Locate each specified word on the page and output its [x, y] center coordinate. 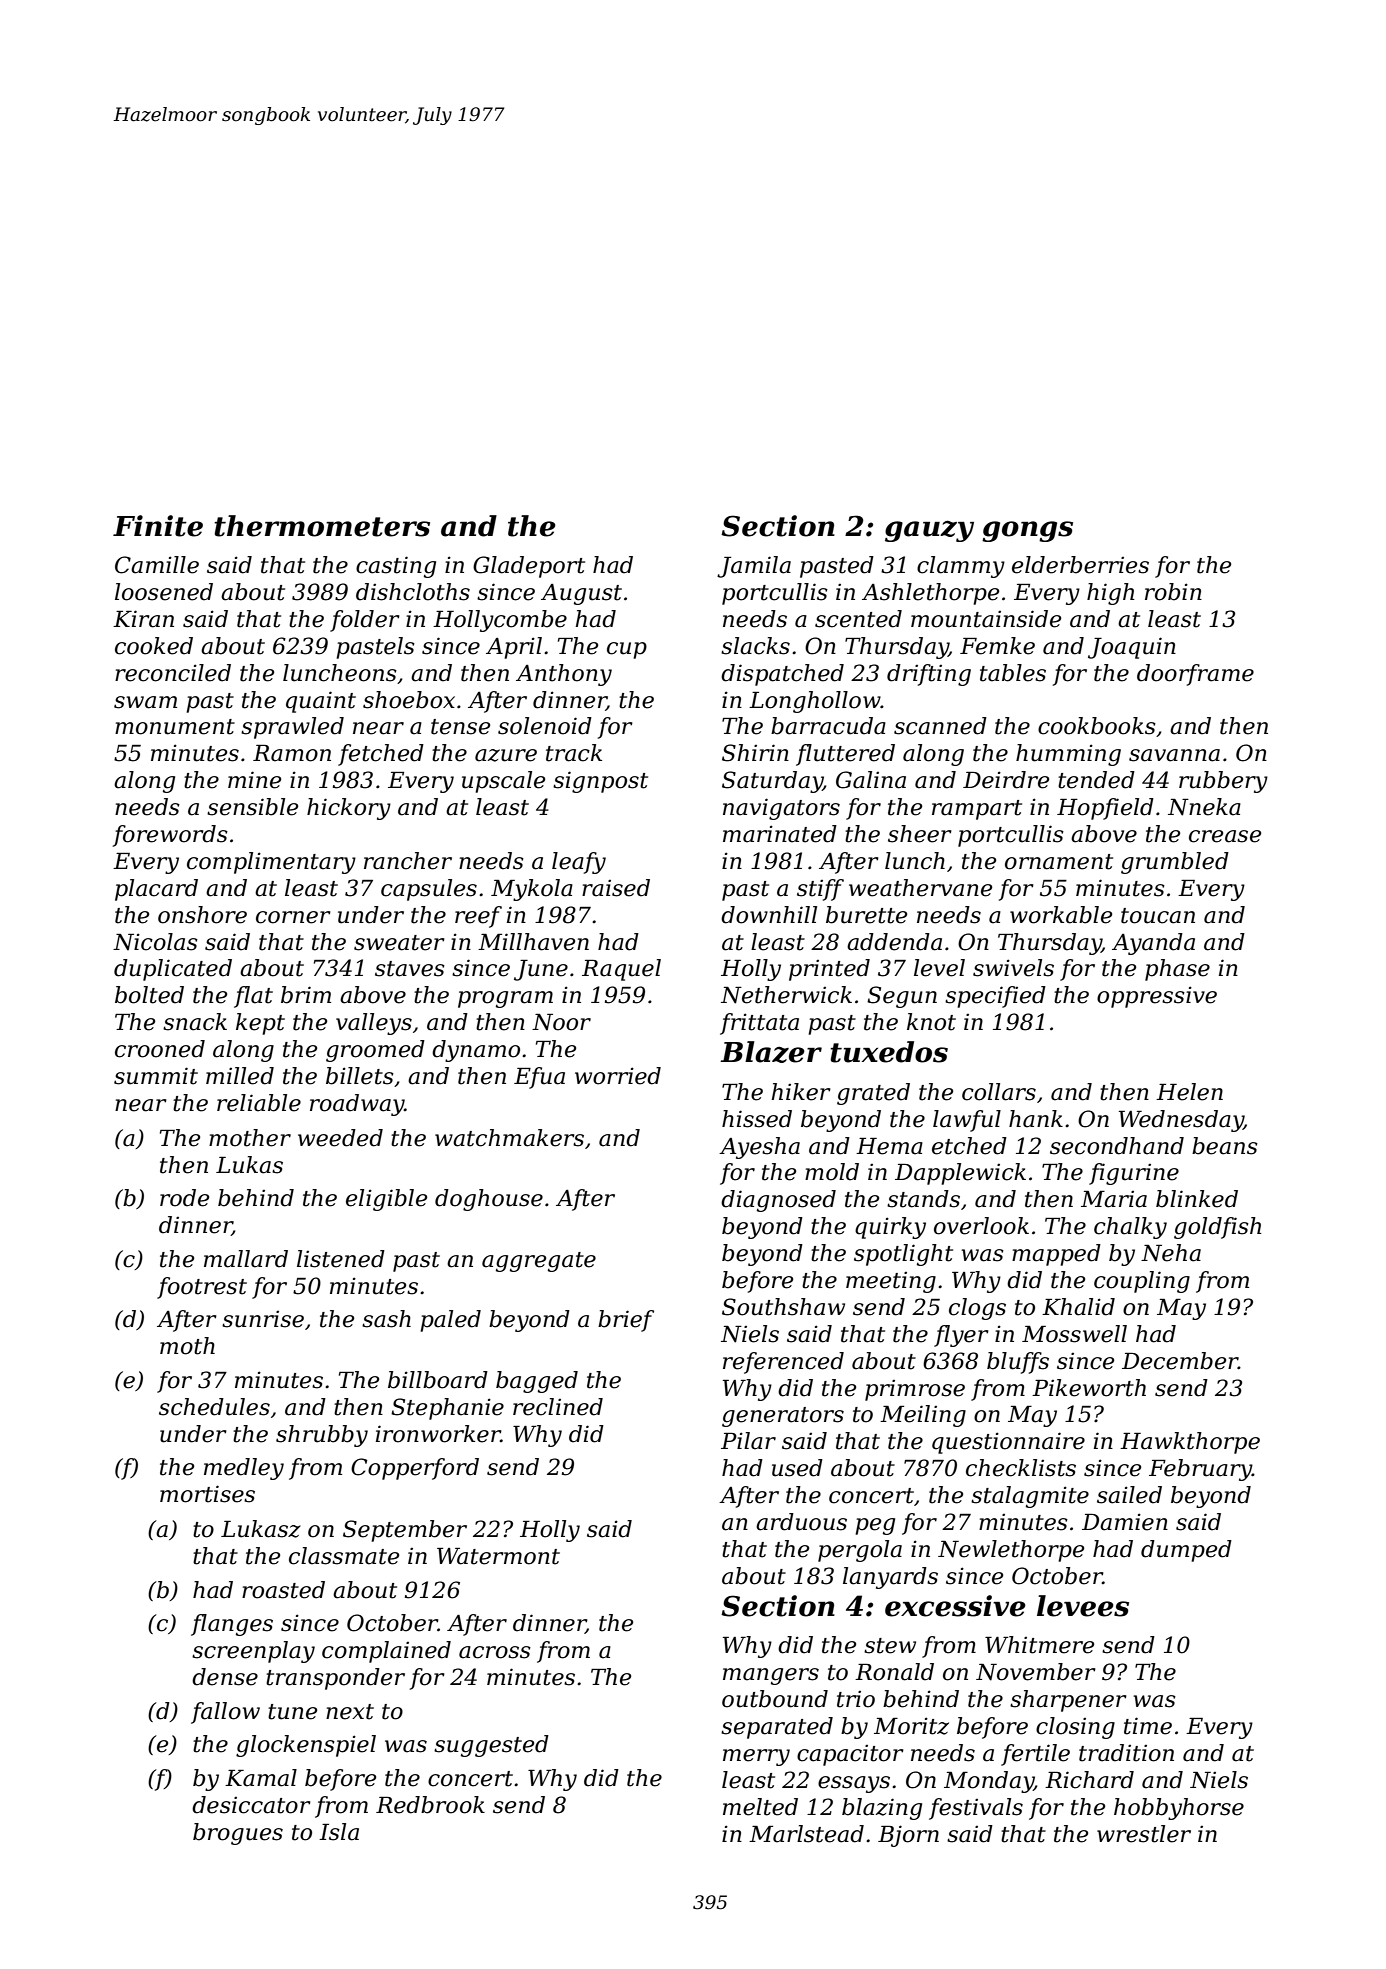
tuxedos [889, 1052]
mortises [207, 1494]
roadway [357, 1105]
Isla [339, 1832]
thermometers [322, 526]
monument [175, 727]
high [1111, 594]
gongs [1027, 531]
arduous [801, 1522]
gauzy [929, 531]
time [1148, 1726]
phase [1177, 970]
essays [854, 1784]
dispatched [782, 675]
